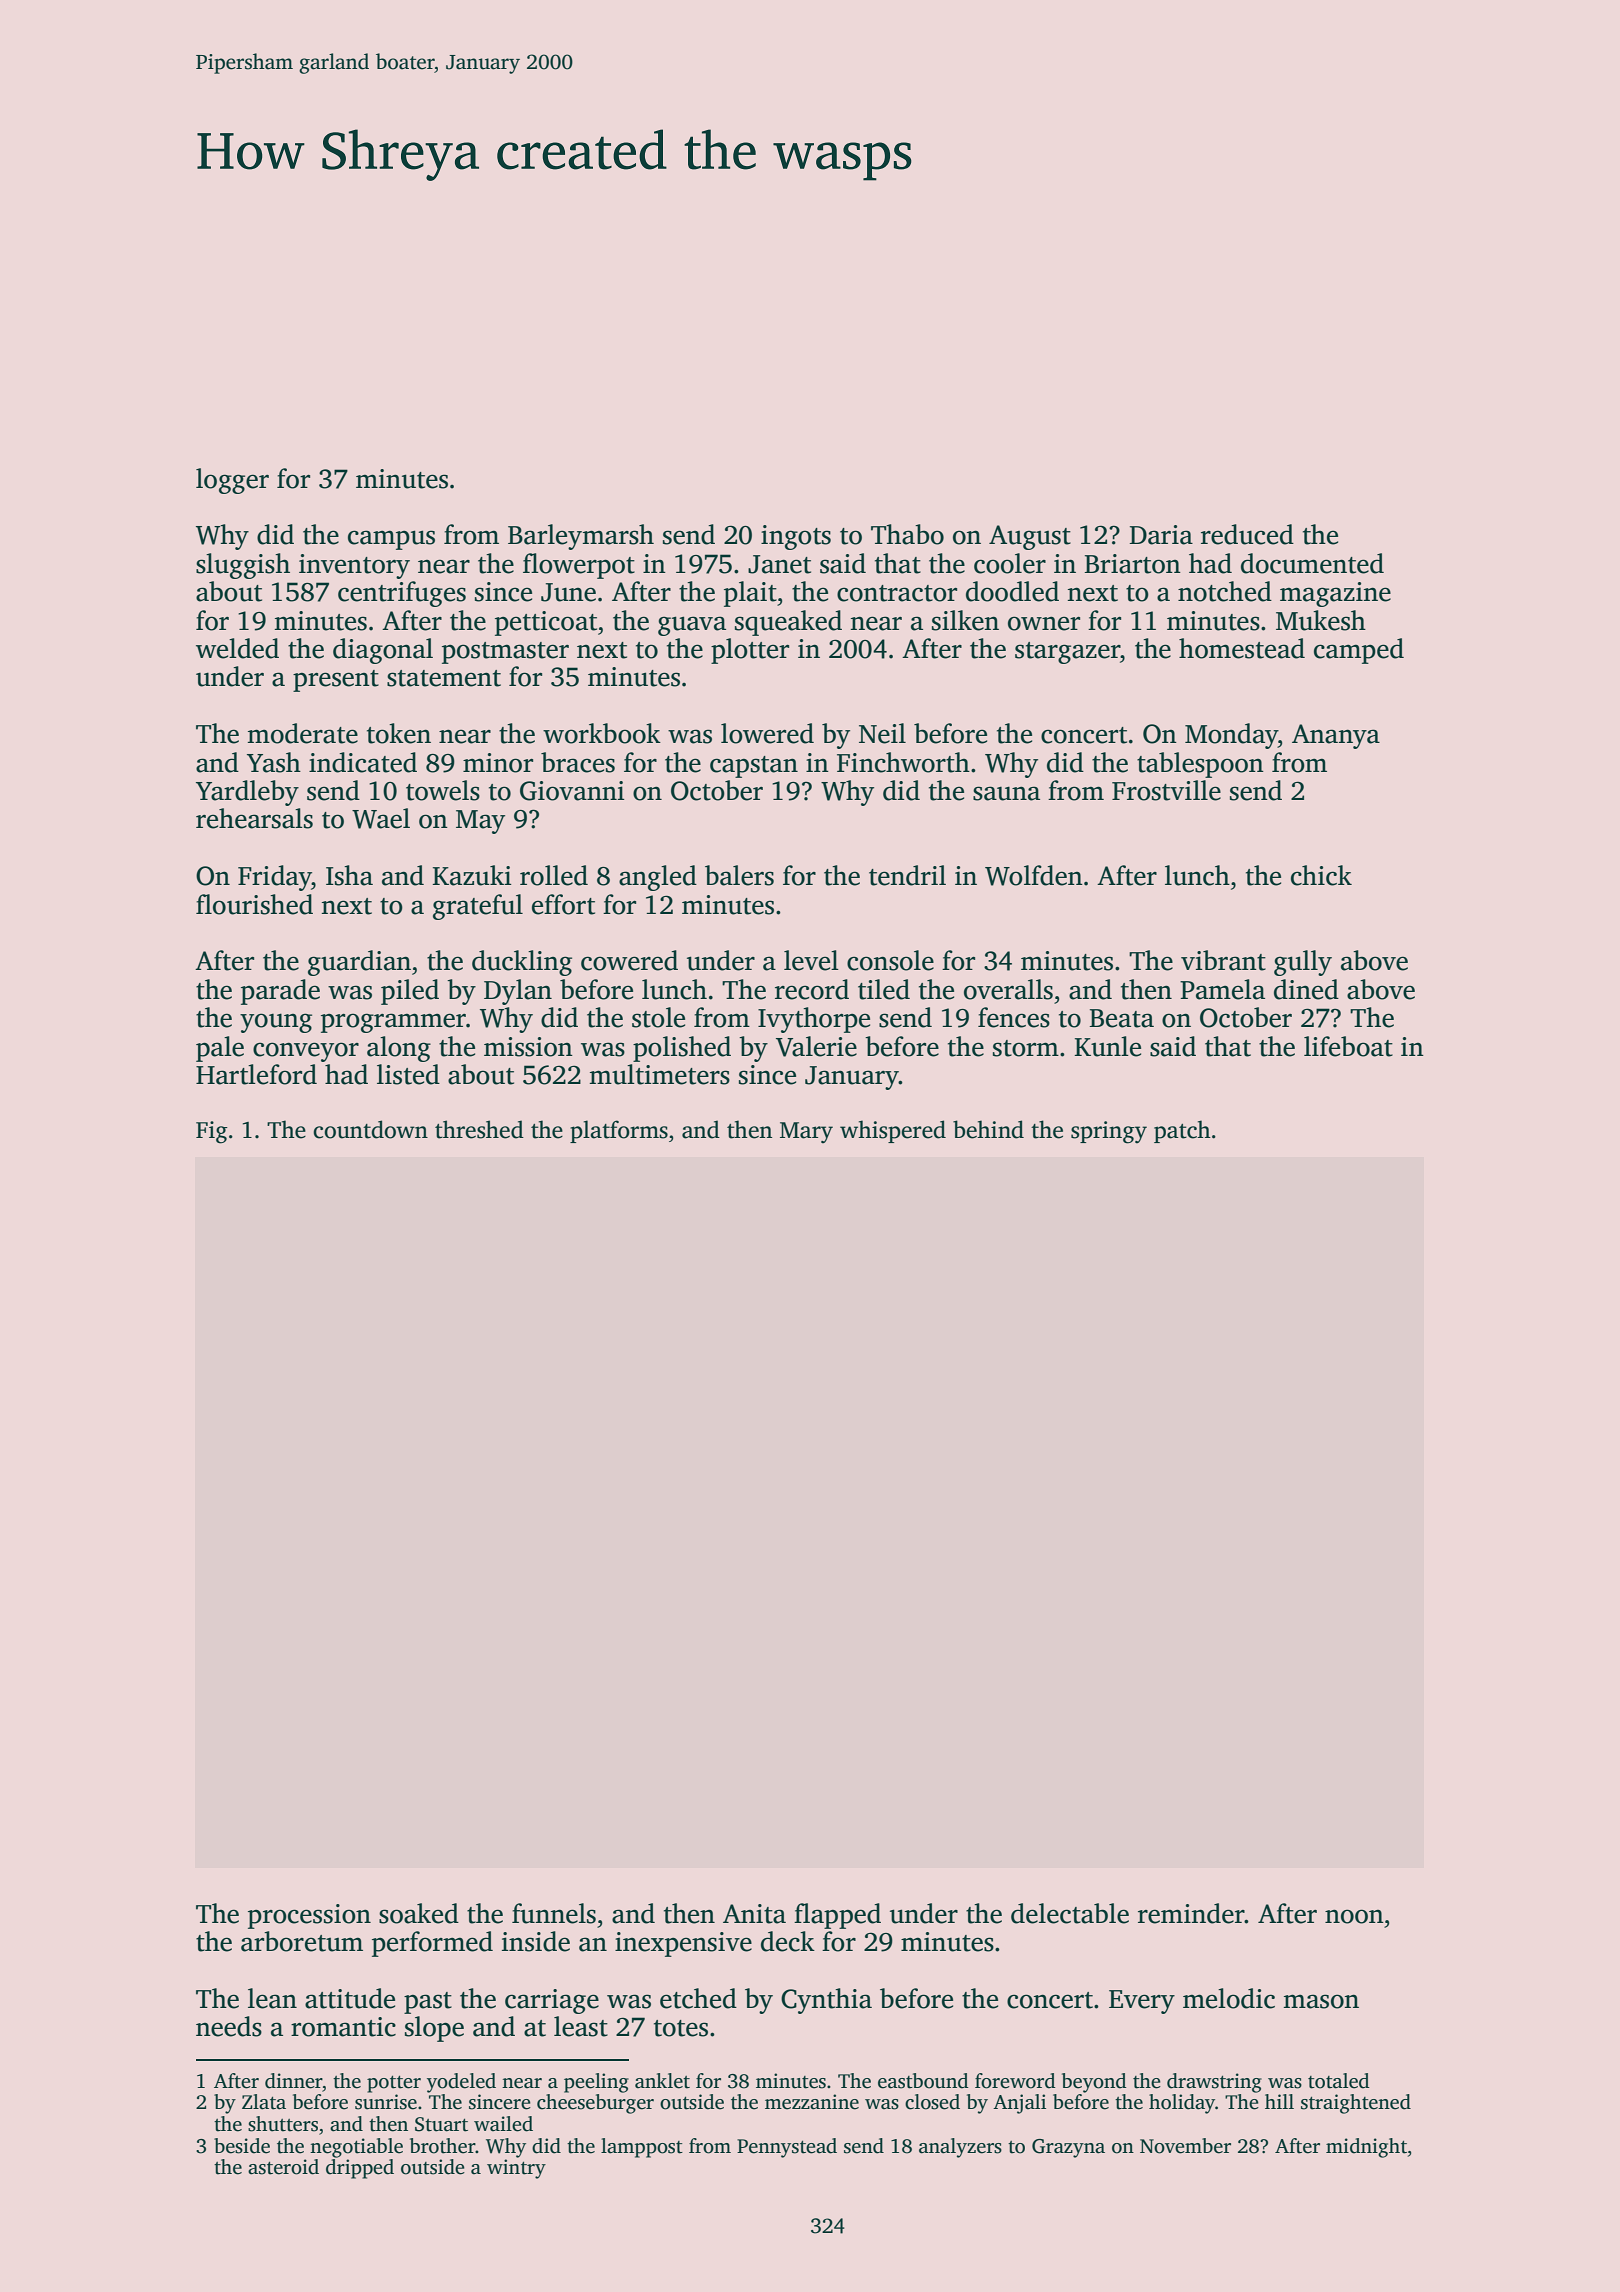  What do you see at coordinates (1182, 1131) in the image?
I see `patch` at bounding box center [1182, 1131].
